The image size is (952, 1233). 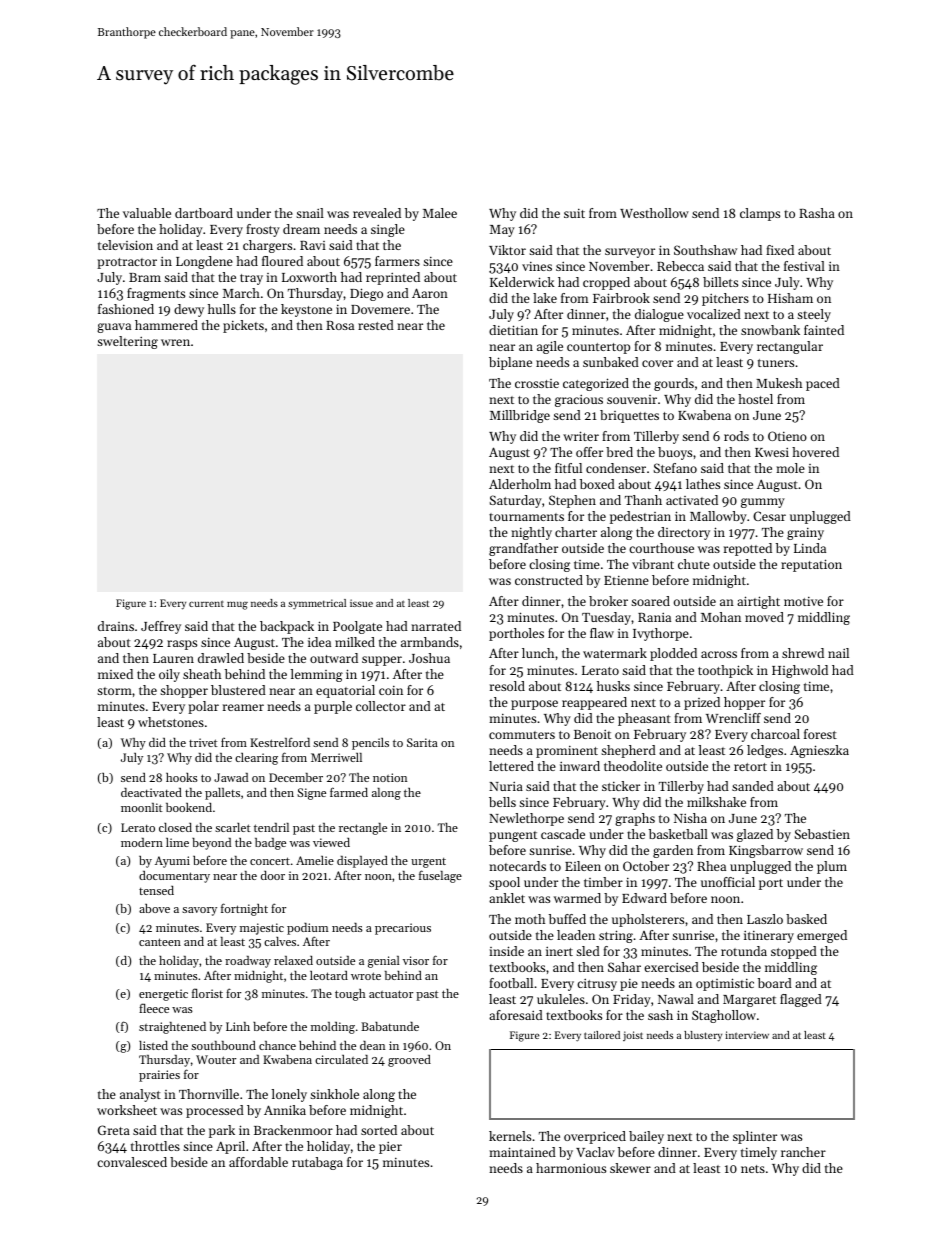 I want to click on grooved, so click(x=409, y=1061).
